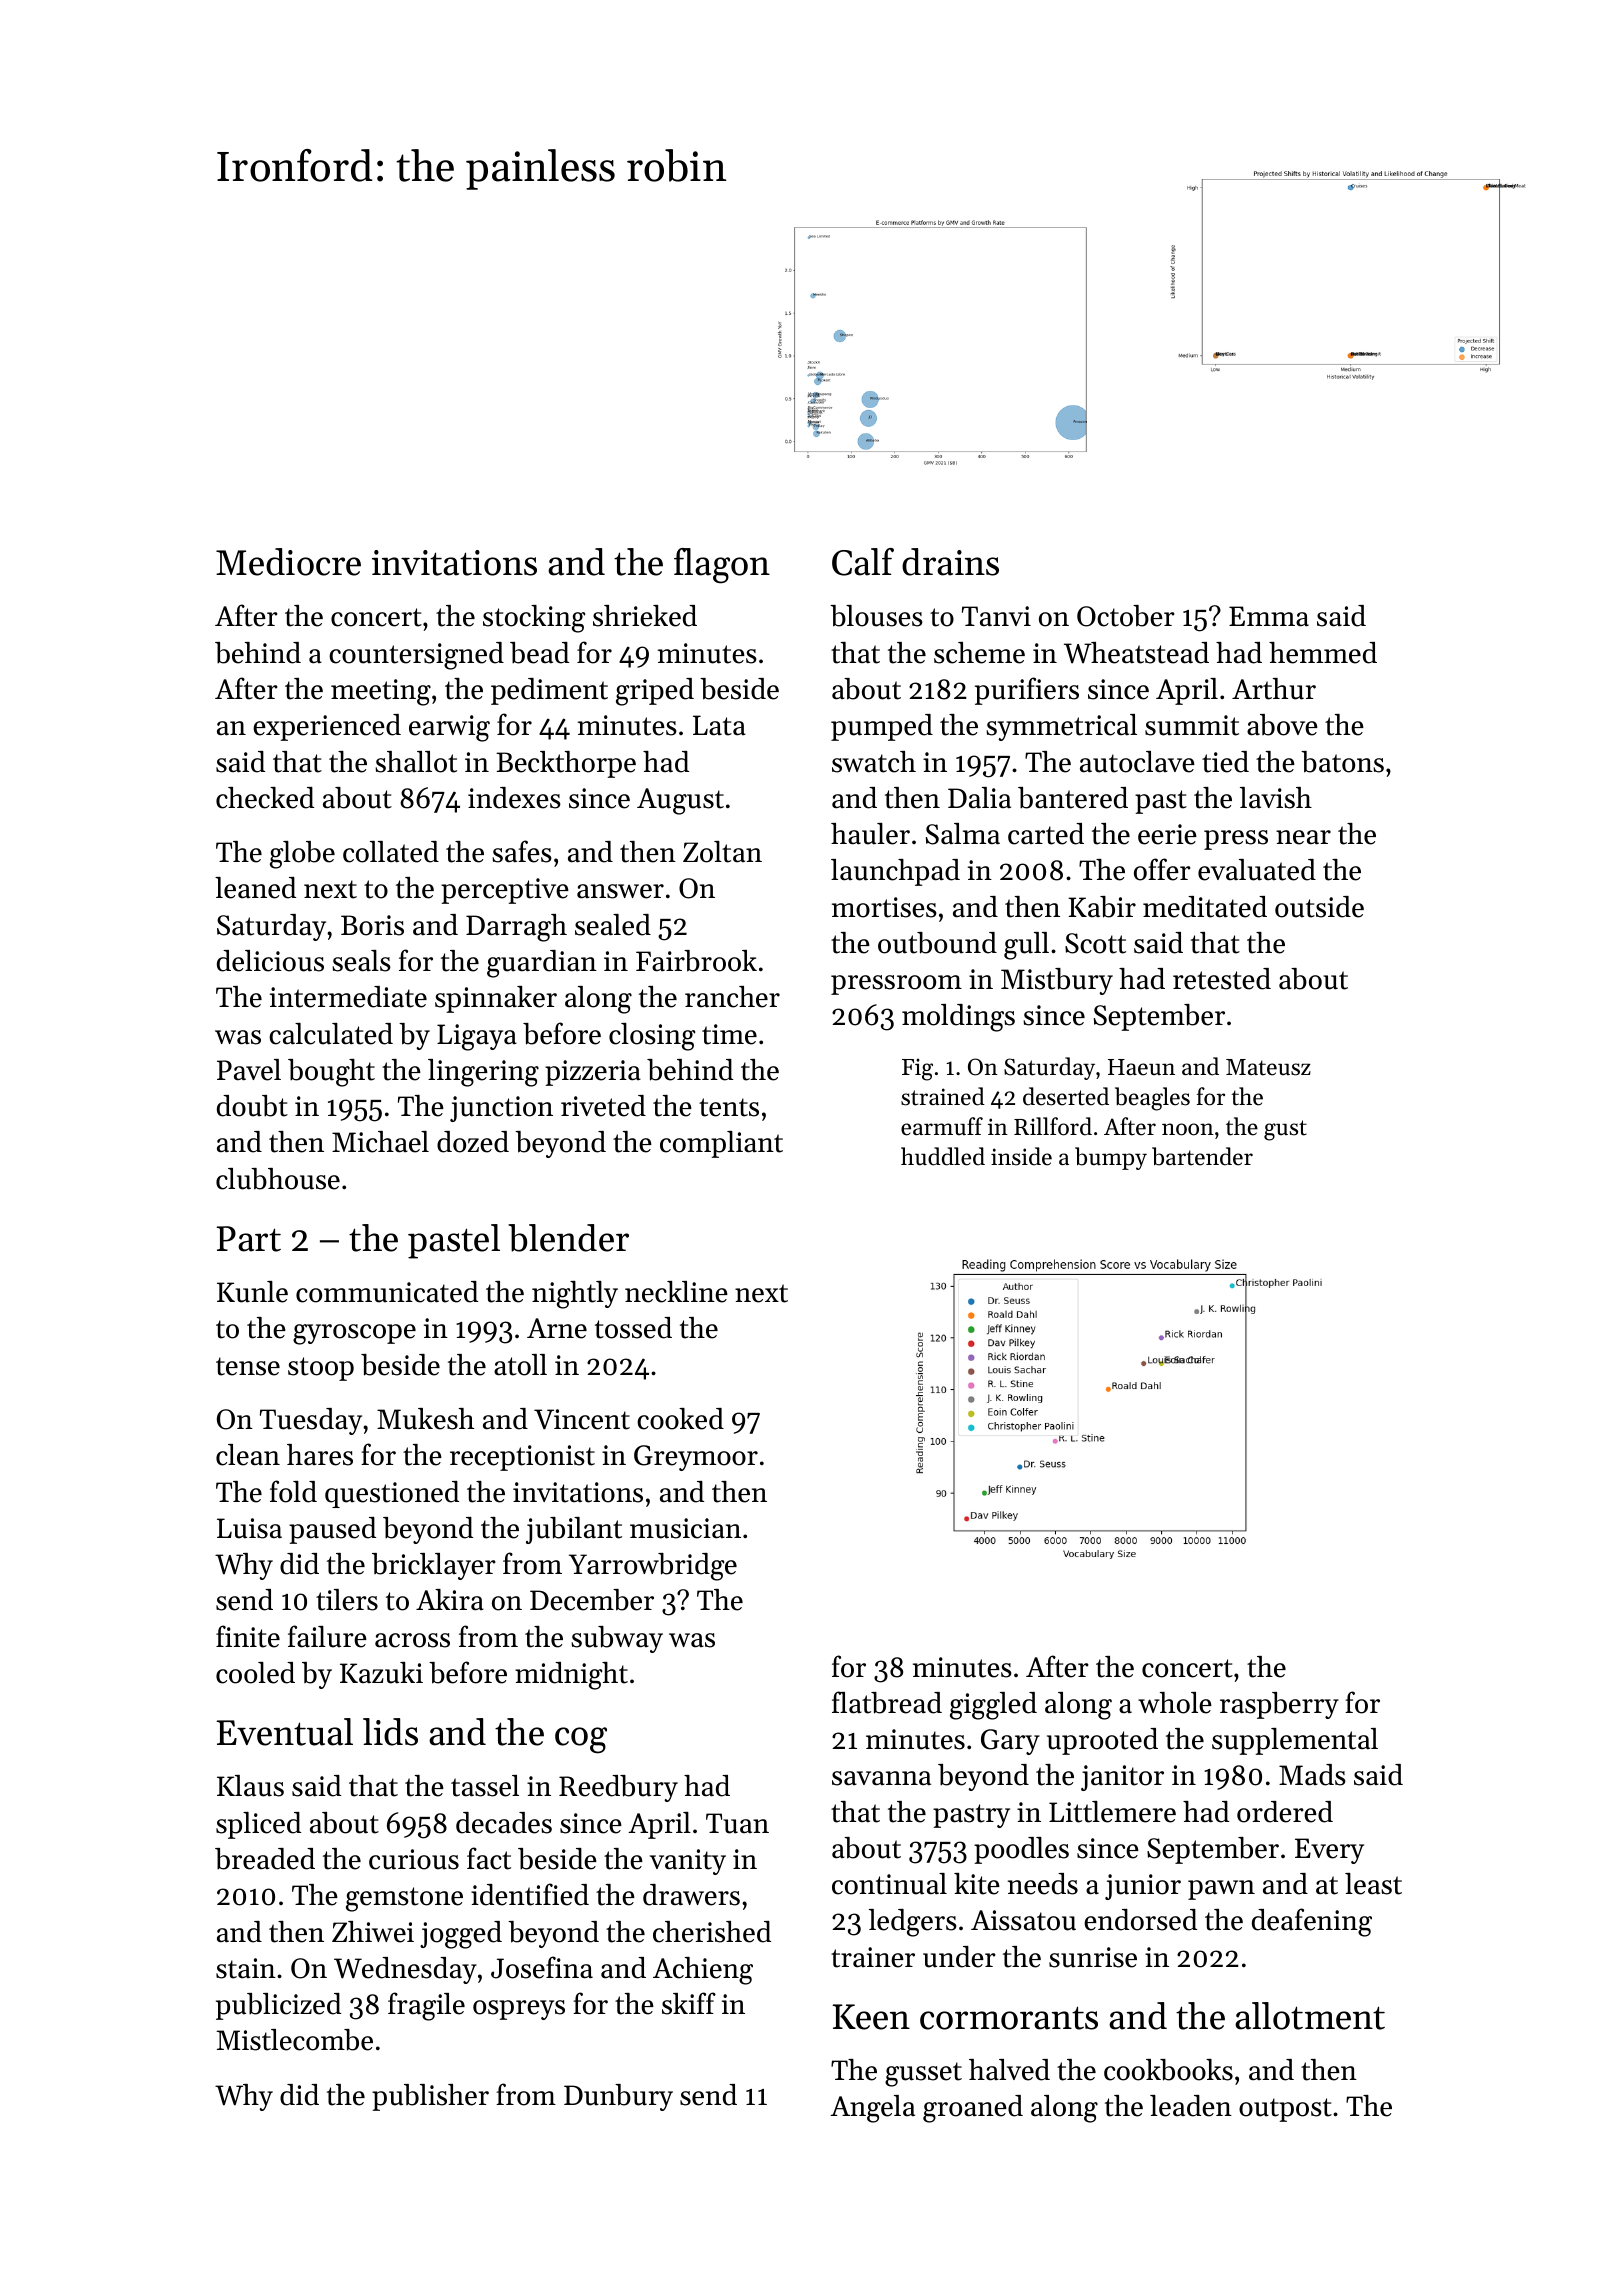 The image size is (1620, 2292). I want to click on flagon, so click(722, 566).
